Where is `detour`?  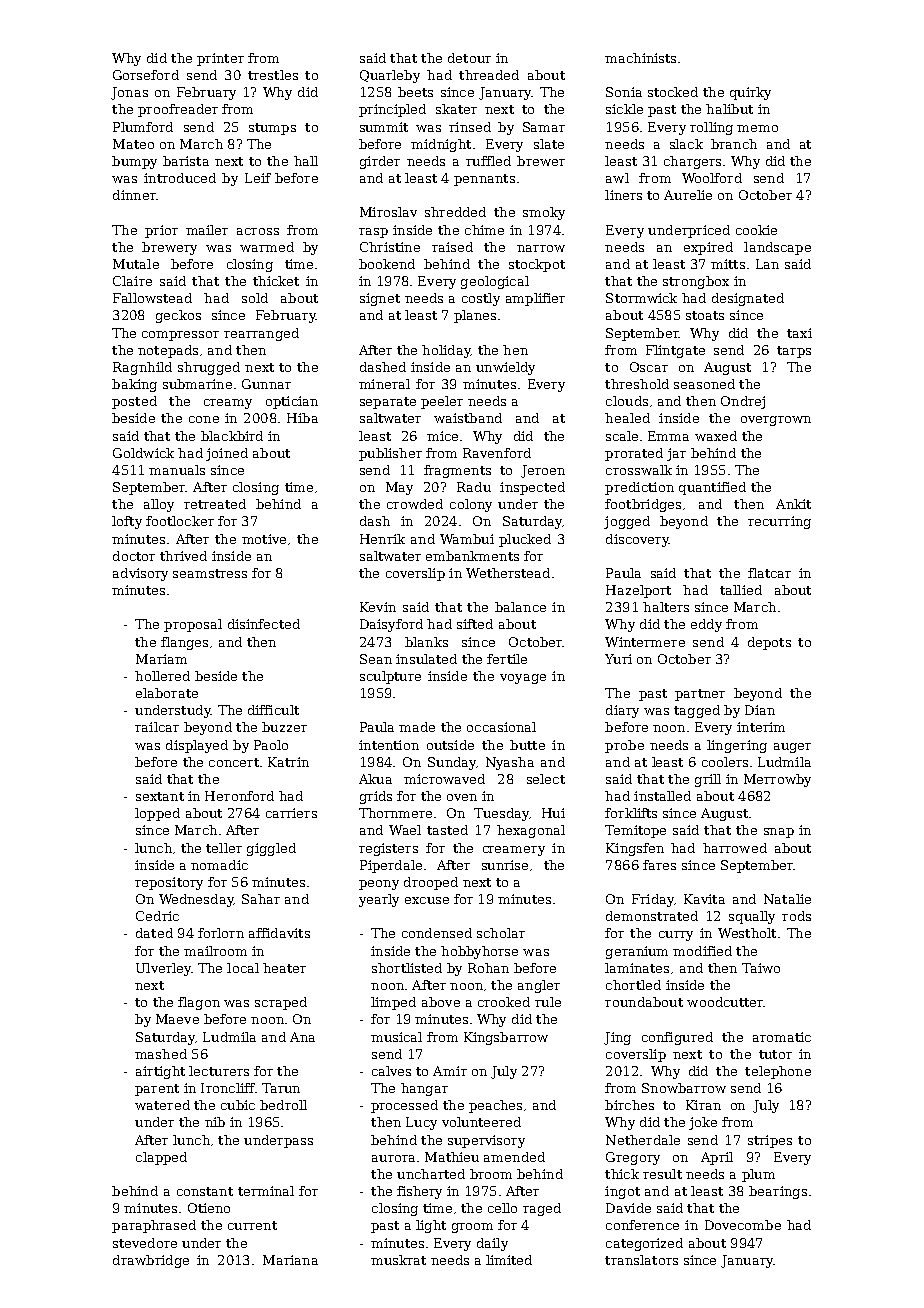 detour is located at coordinates (469, 58).
